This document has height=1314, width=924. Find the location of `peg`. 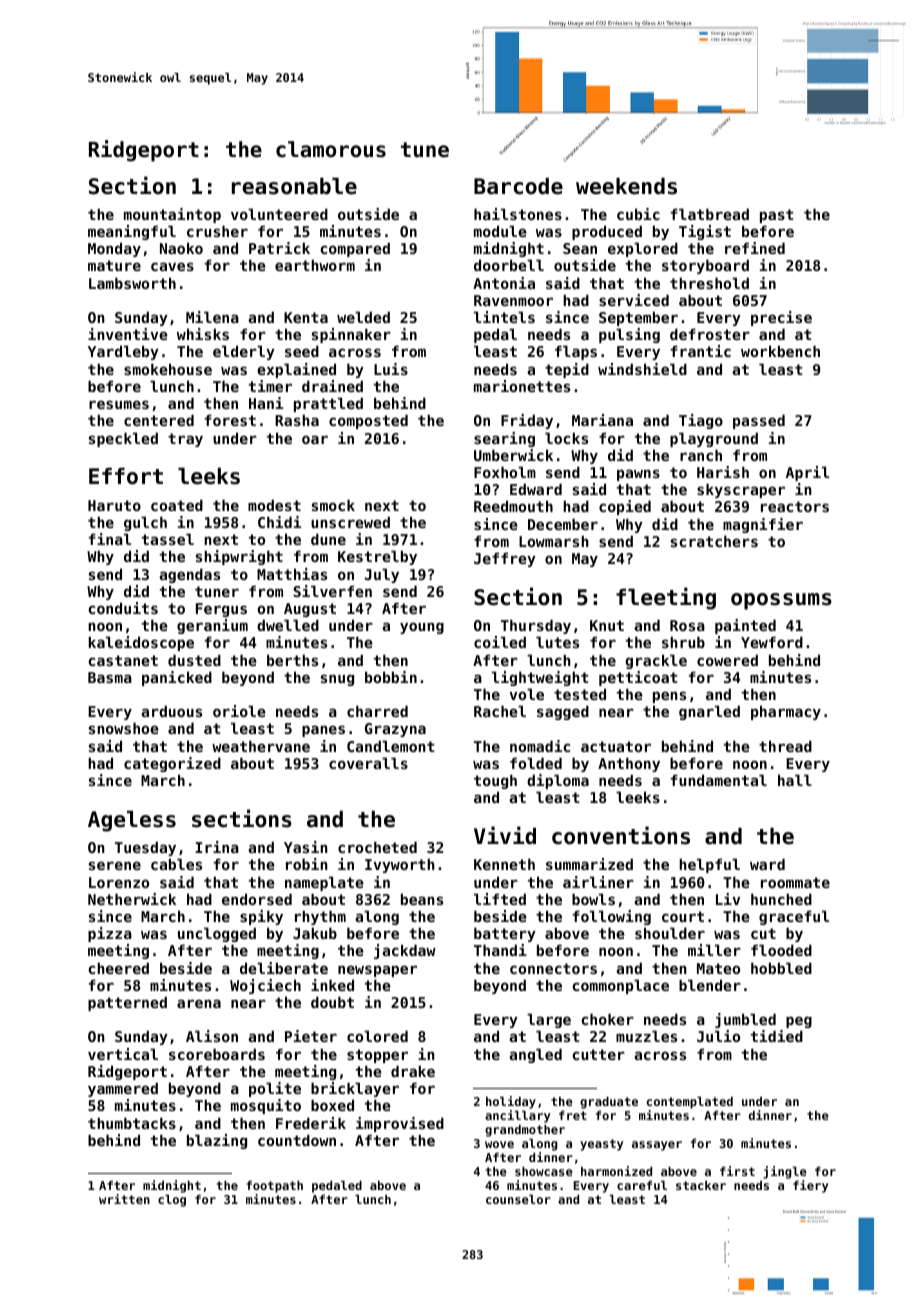

peg is located at coordinates (799, 1022).
